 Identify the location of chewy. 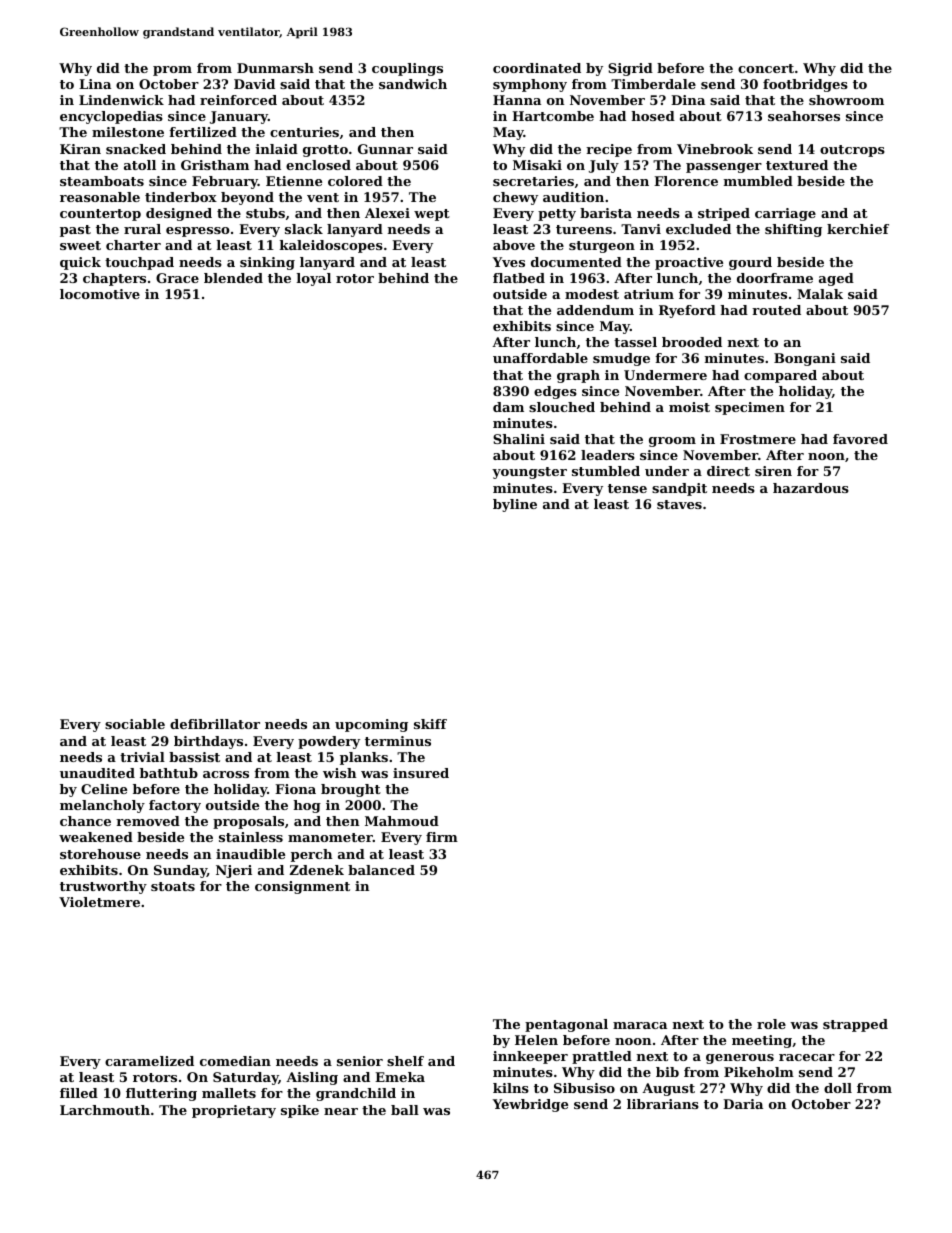
(515, 198).
